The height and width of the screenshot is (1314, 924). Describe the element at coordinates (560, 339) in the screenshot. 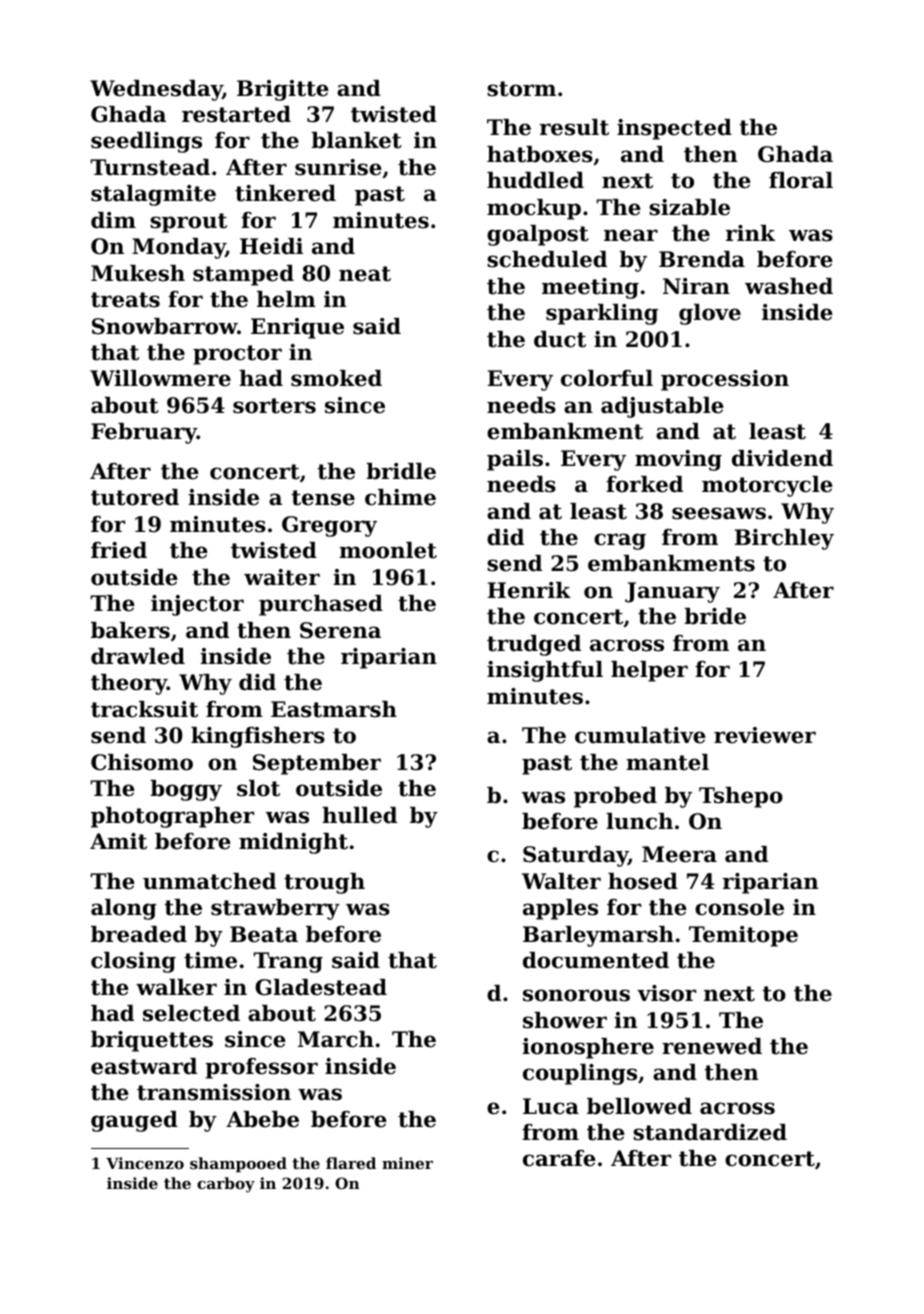

I see `duct` at that location.
